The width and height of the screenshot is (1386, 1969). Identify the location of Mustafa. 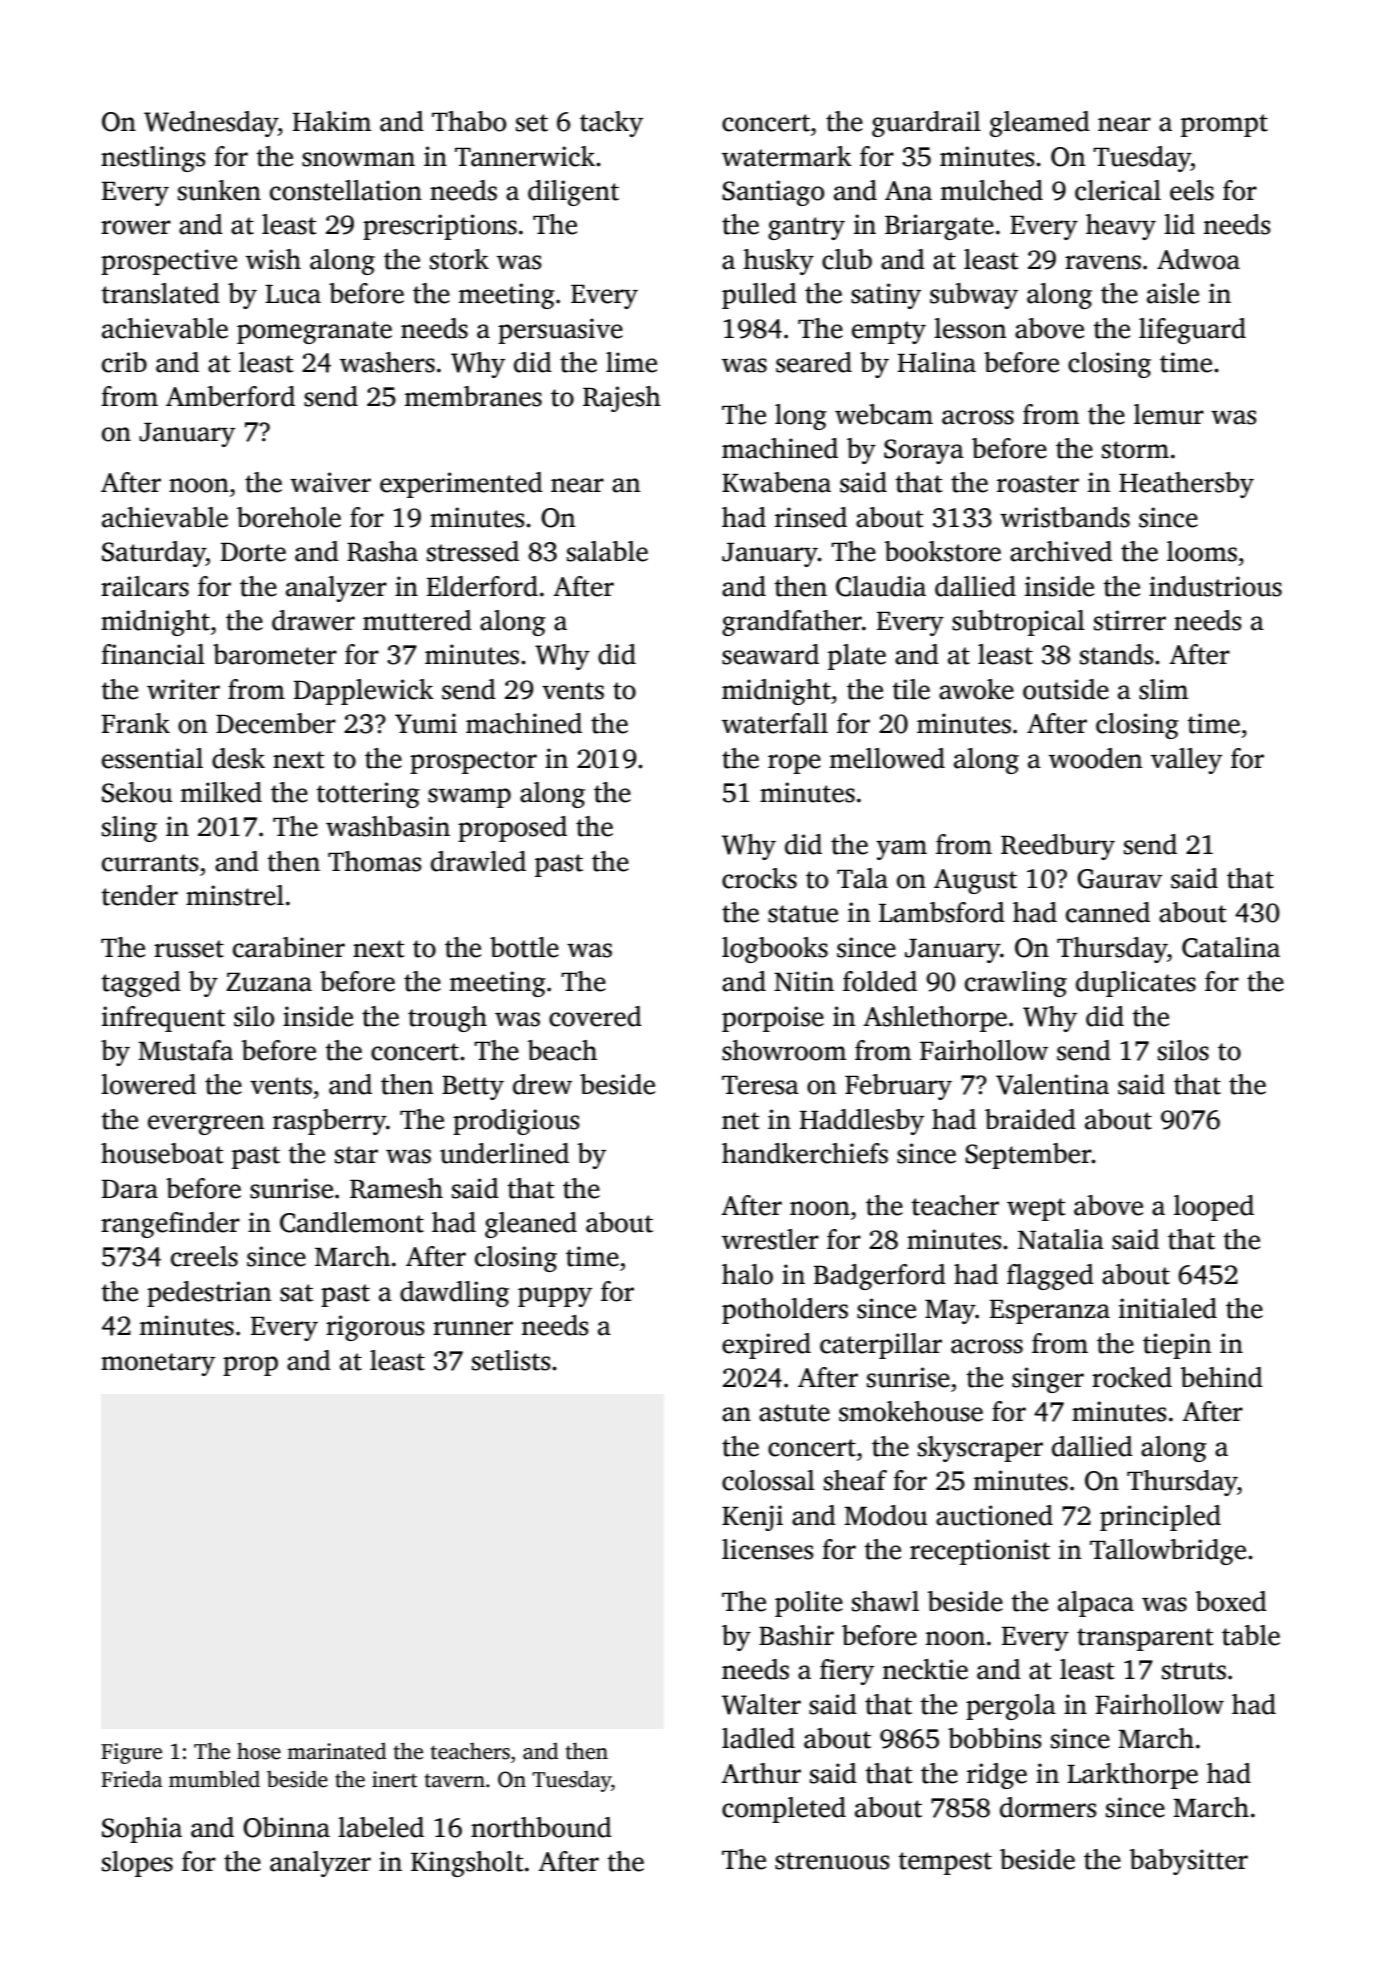
(185, 1050).
